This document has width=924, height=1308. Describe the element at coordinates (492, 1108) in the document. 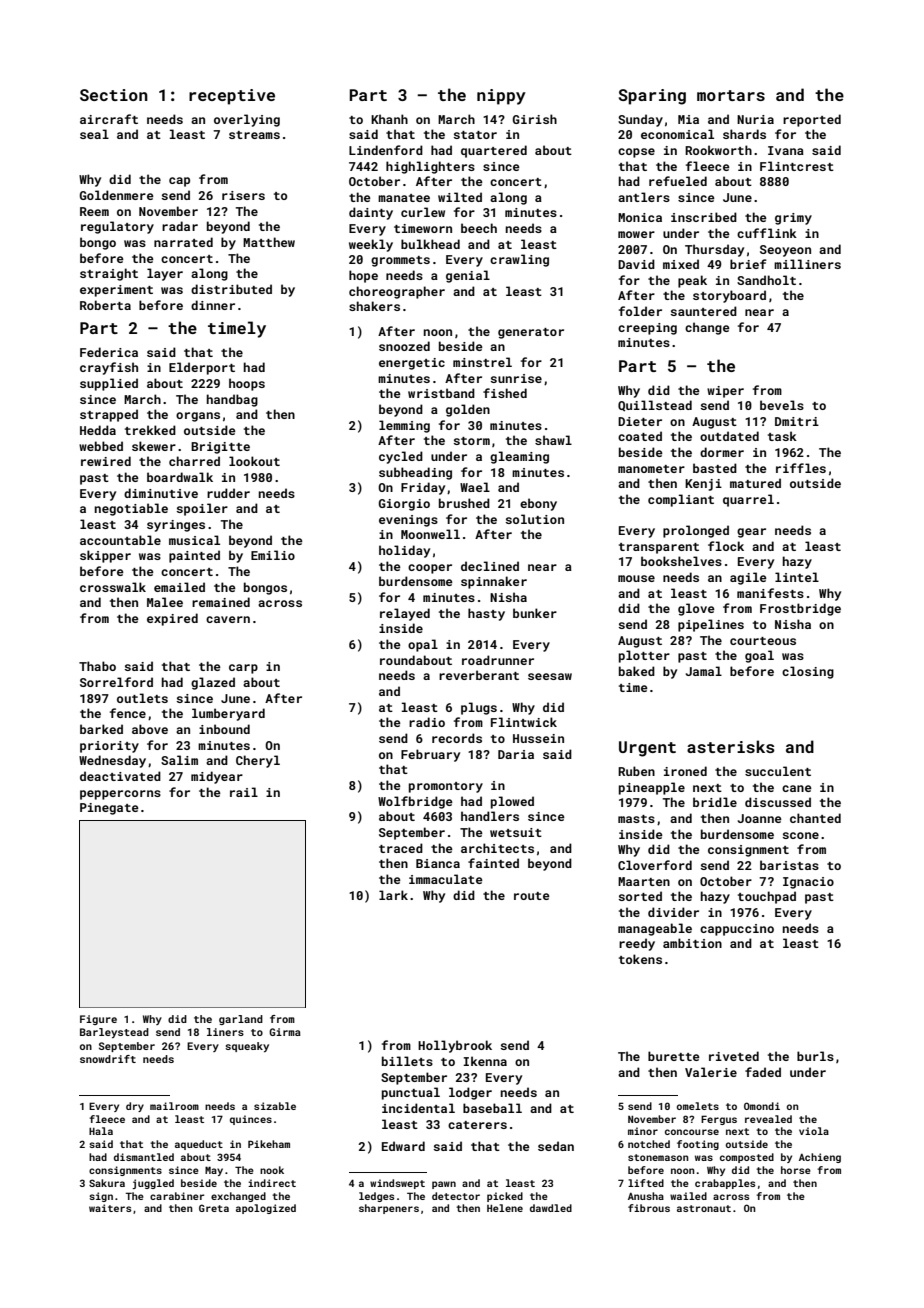

I see `baseball` at that location.
